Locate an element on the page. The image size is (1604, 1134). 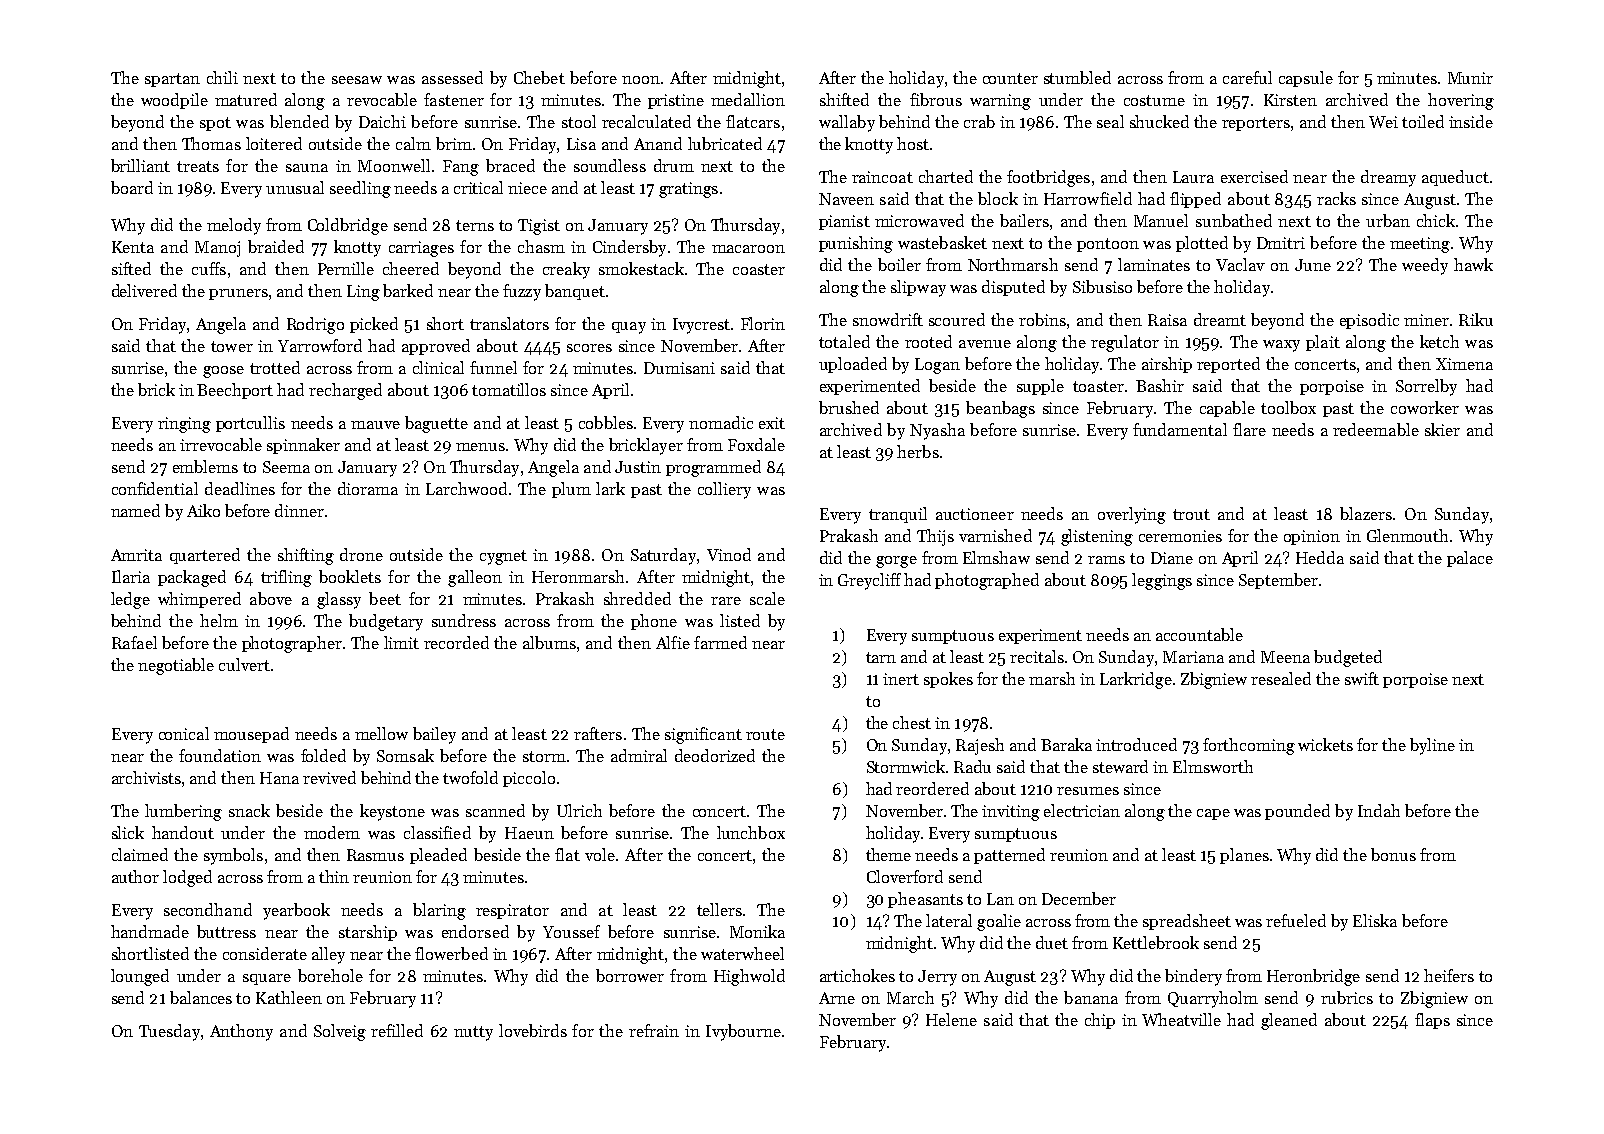
Munir is located at coordinates (1470, 78).
